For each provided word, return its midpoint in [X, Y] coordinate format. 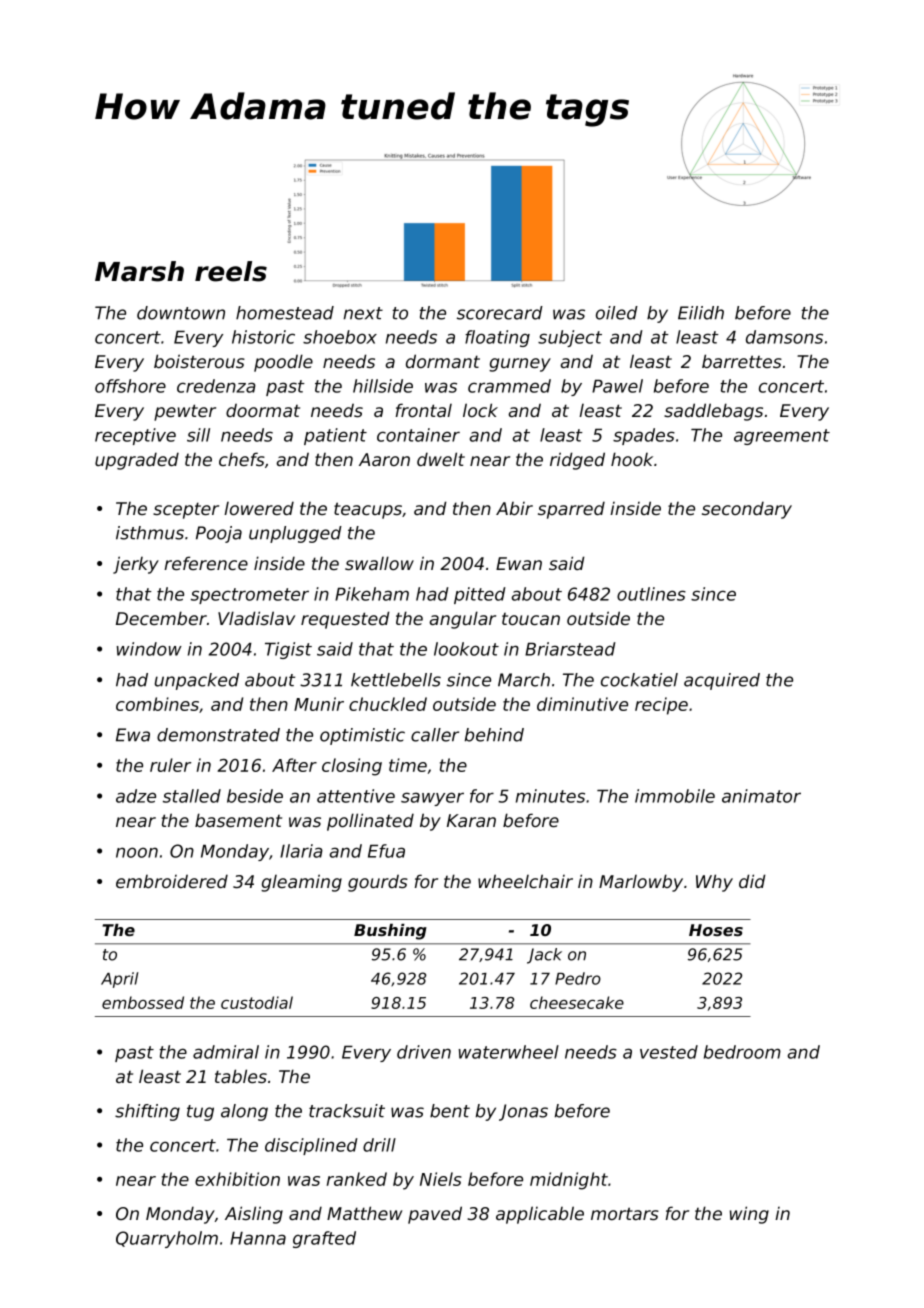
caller [435, 735]
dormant [443, 361]
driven [424, 1052]
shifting [147, 1112]
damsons [784, 337]
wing [749, 1215]
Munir [319, 704]
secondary [747, 510]
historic [263, 337]
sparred [571, 510]
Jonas [523, 1112]
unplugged [295, 534]
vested [669, 1052]
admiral [226, 1052]
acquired [722, 681]
